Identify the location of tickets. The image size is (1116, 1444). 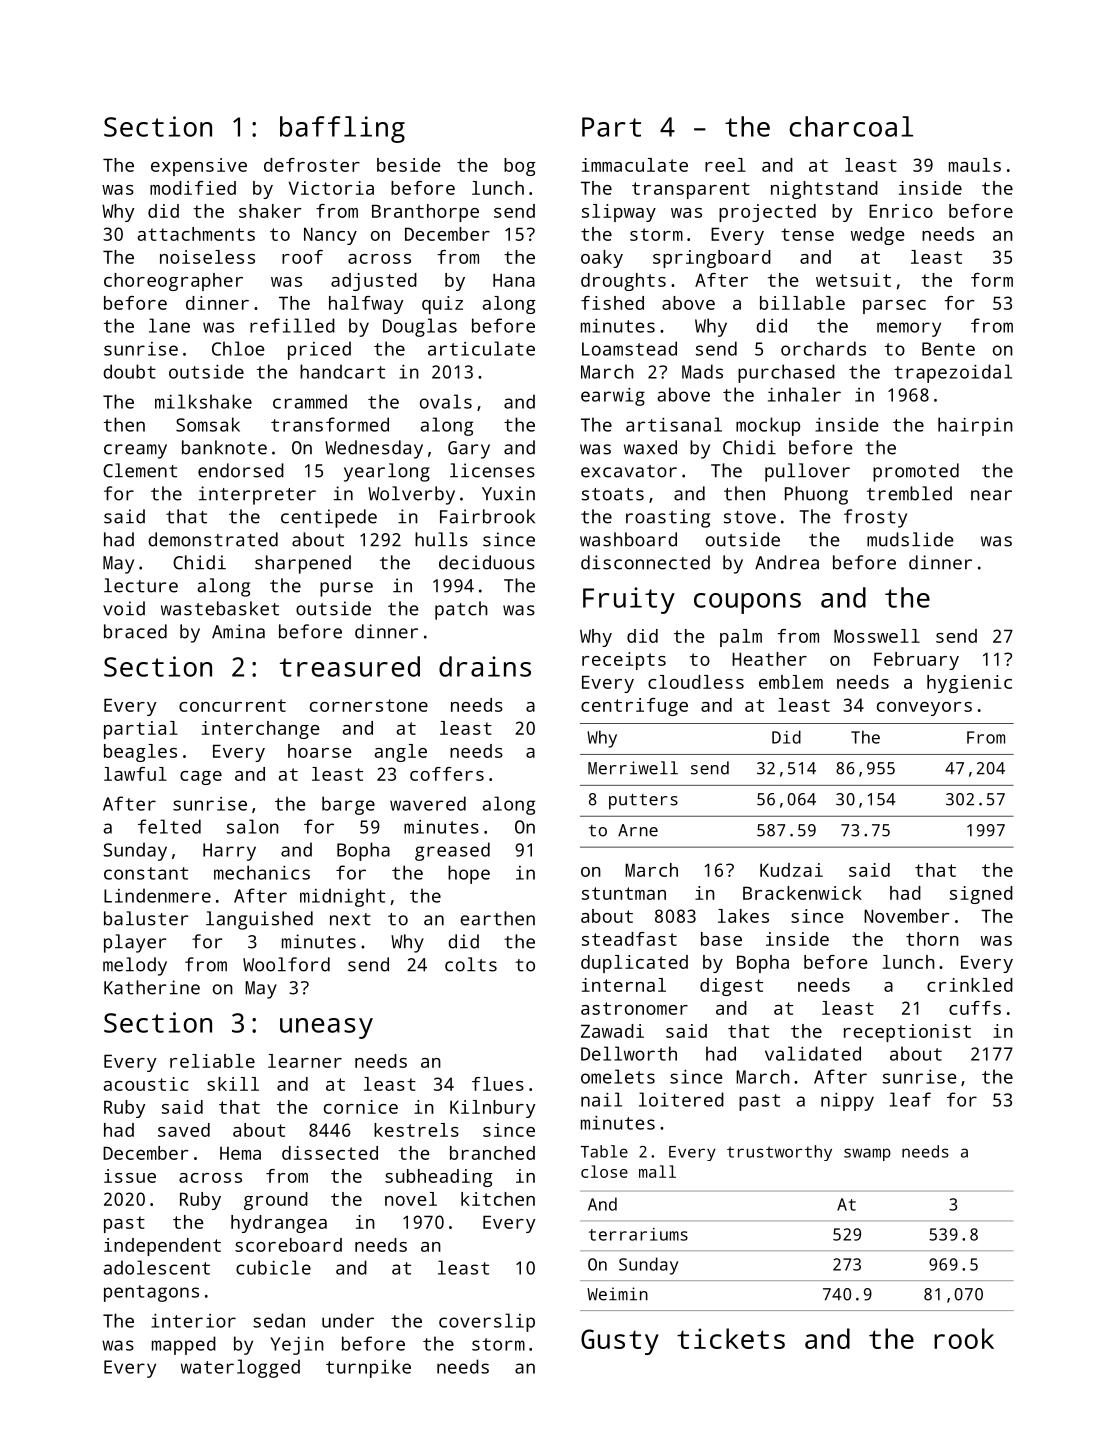
(731, 1338).
